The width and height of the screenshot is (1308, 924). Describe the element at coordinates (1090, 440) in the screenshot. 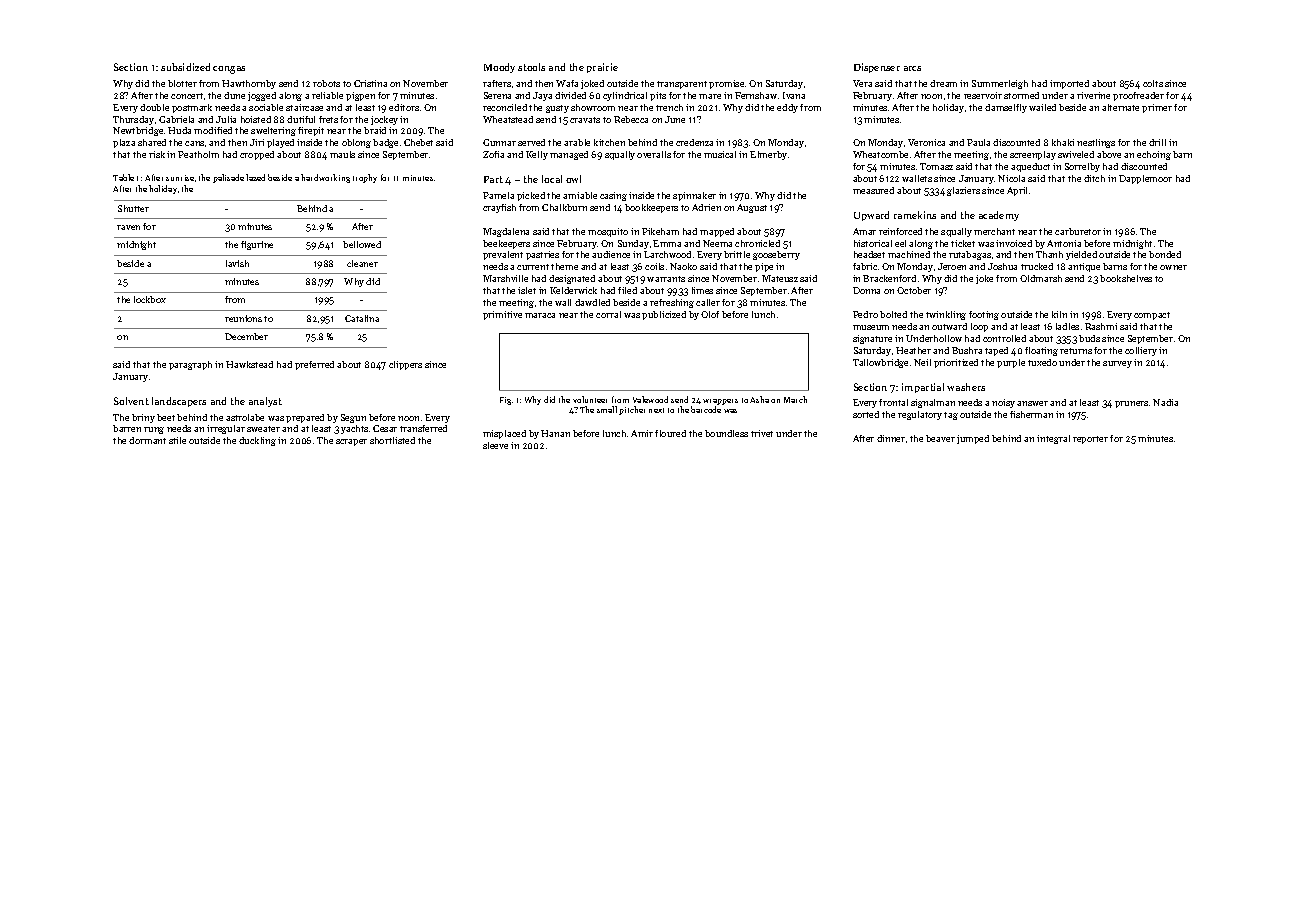

I see `reporter` at that location.
